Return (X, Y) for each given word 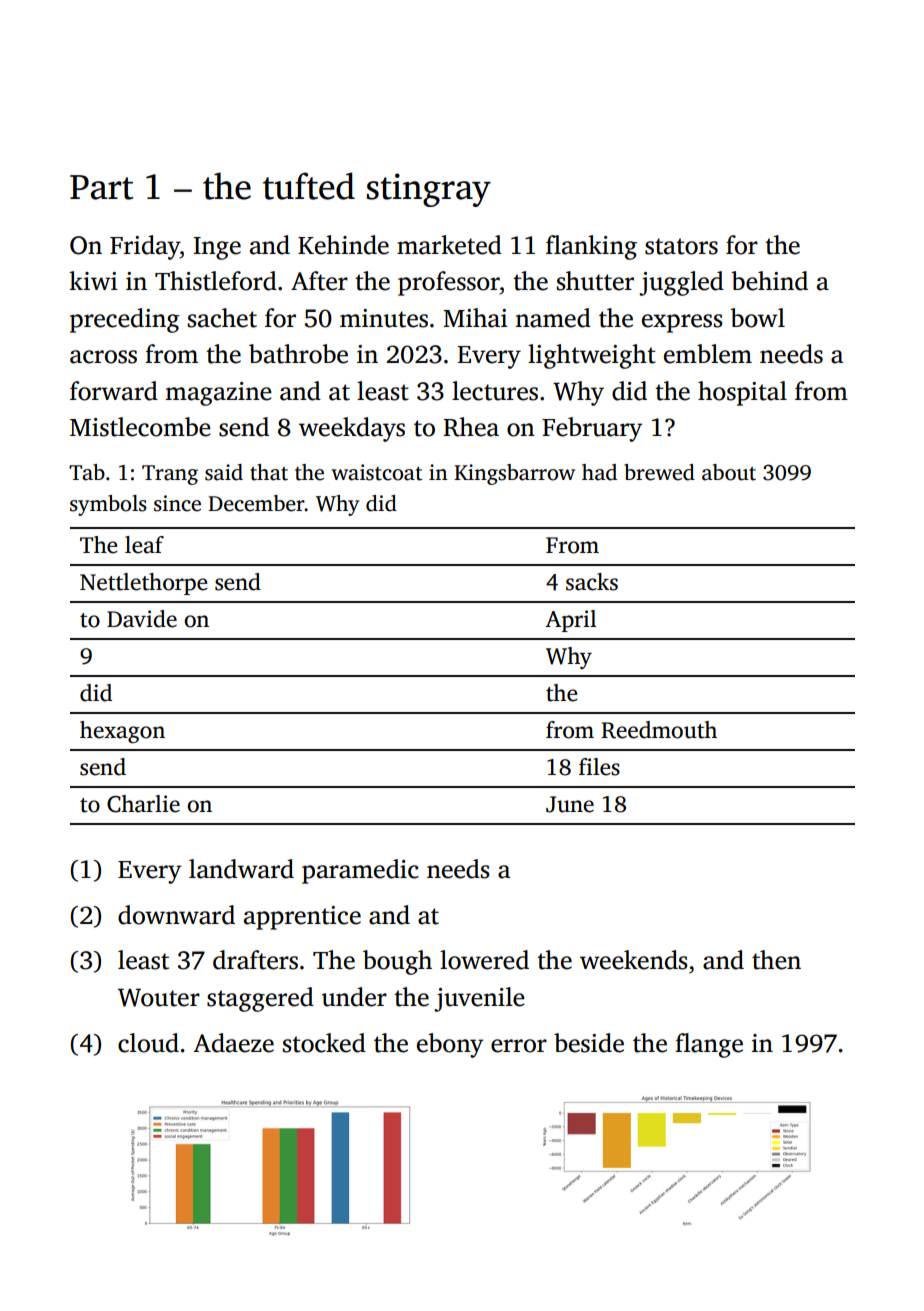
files (599, 767)
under (354, 997)
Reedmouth (659, 730)
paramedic (360, 871)
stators (681, 246)
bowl (757, 318)
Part (101, 187)
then (776, 960)
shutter (595, 281)
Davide (142, 619)
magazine (218, 394)
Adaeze (233, 1043)
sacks (592, 582)
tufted (309, 186)
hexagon (122, 732)
